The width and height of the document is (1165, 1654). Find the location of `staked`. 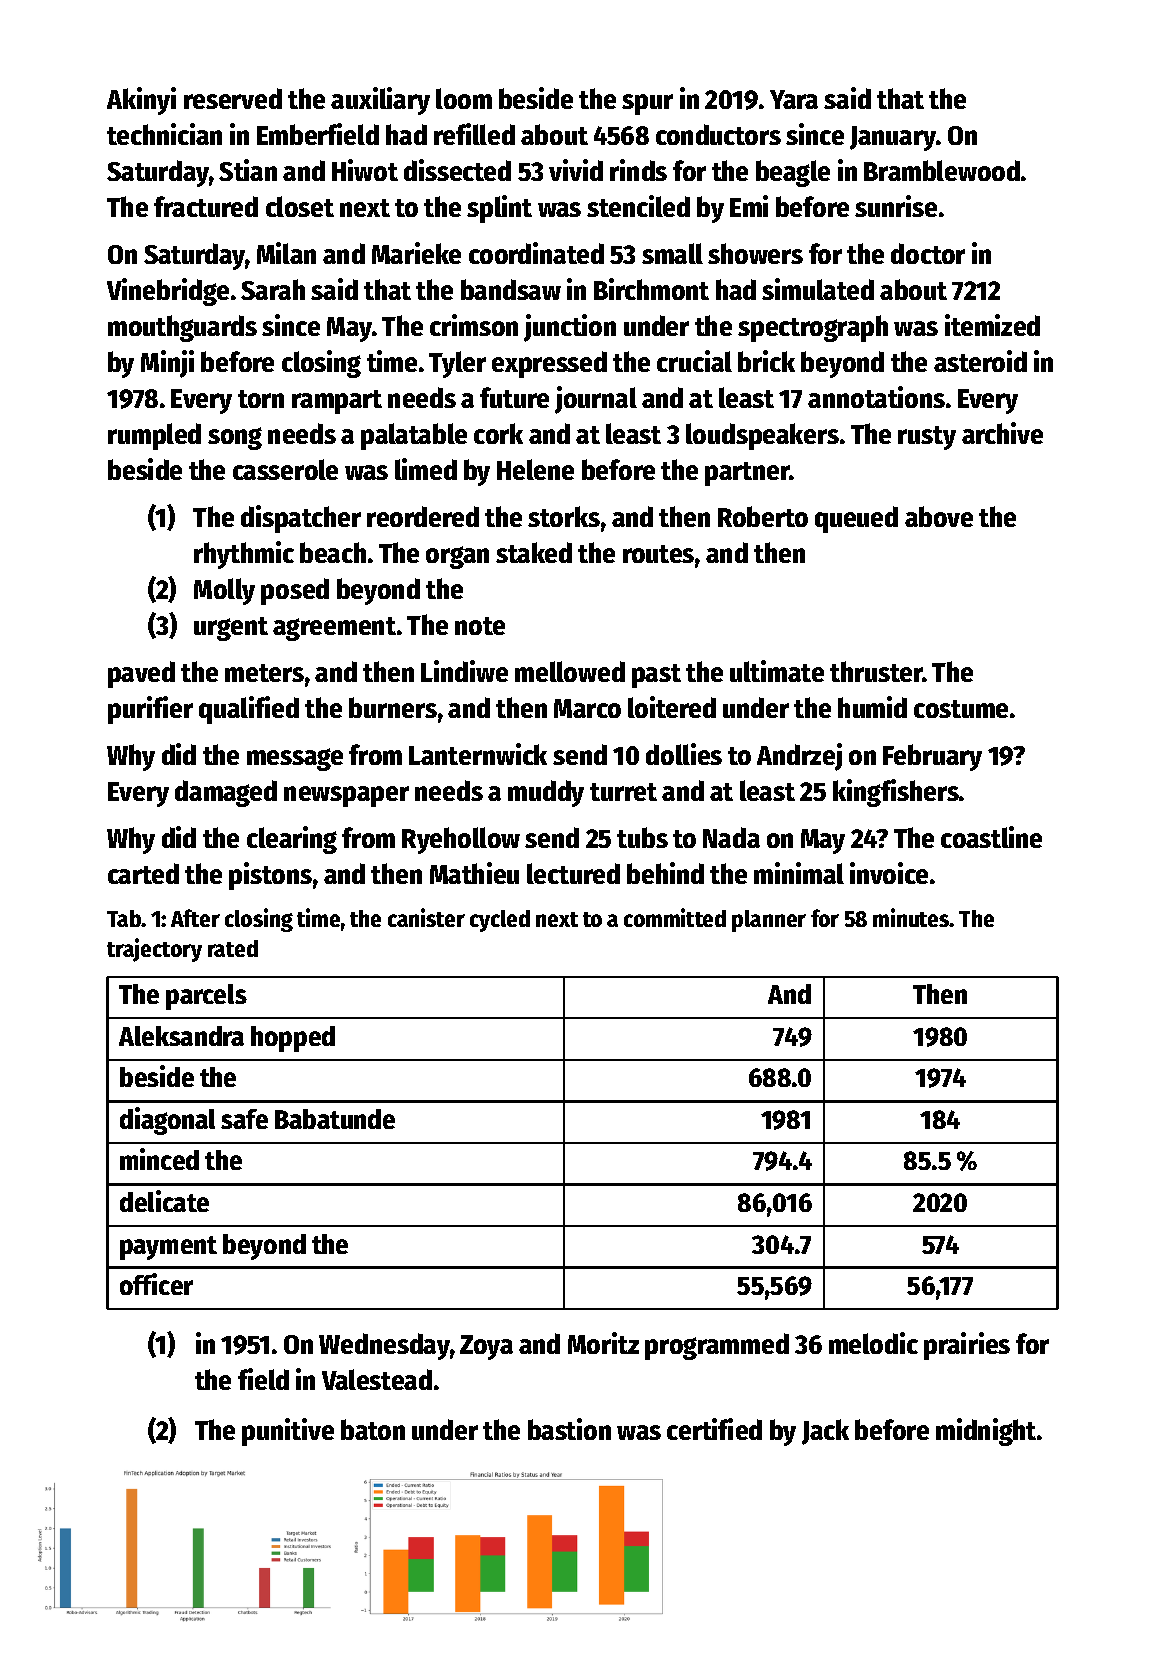

staked is located at coordinates (534, 552).
